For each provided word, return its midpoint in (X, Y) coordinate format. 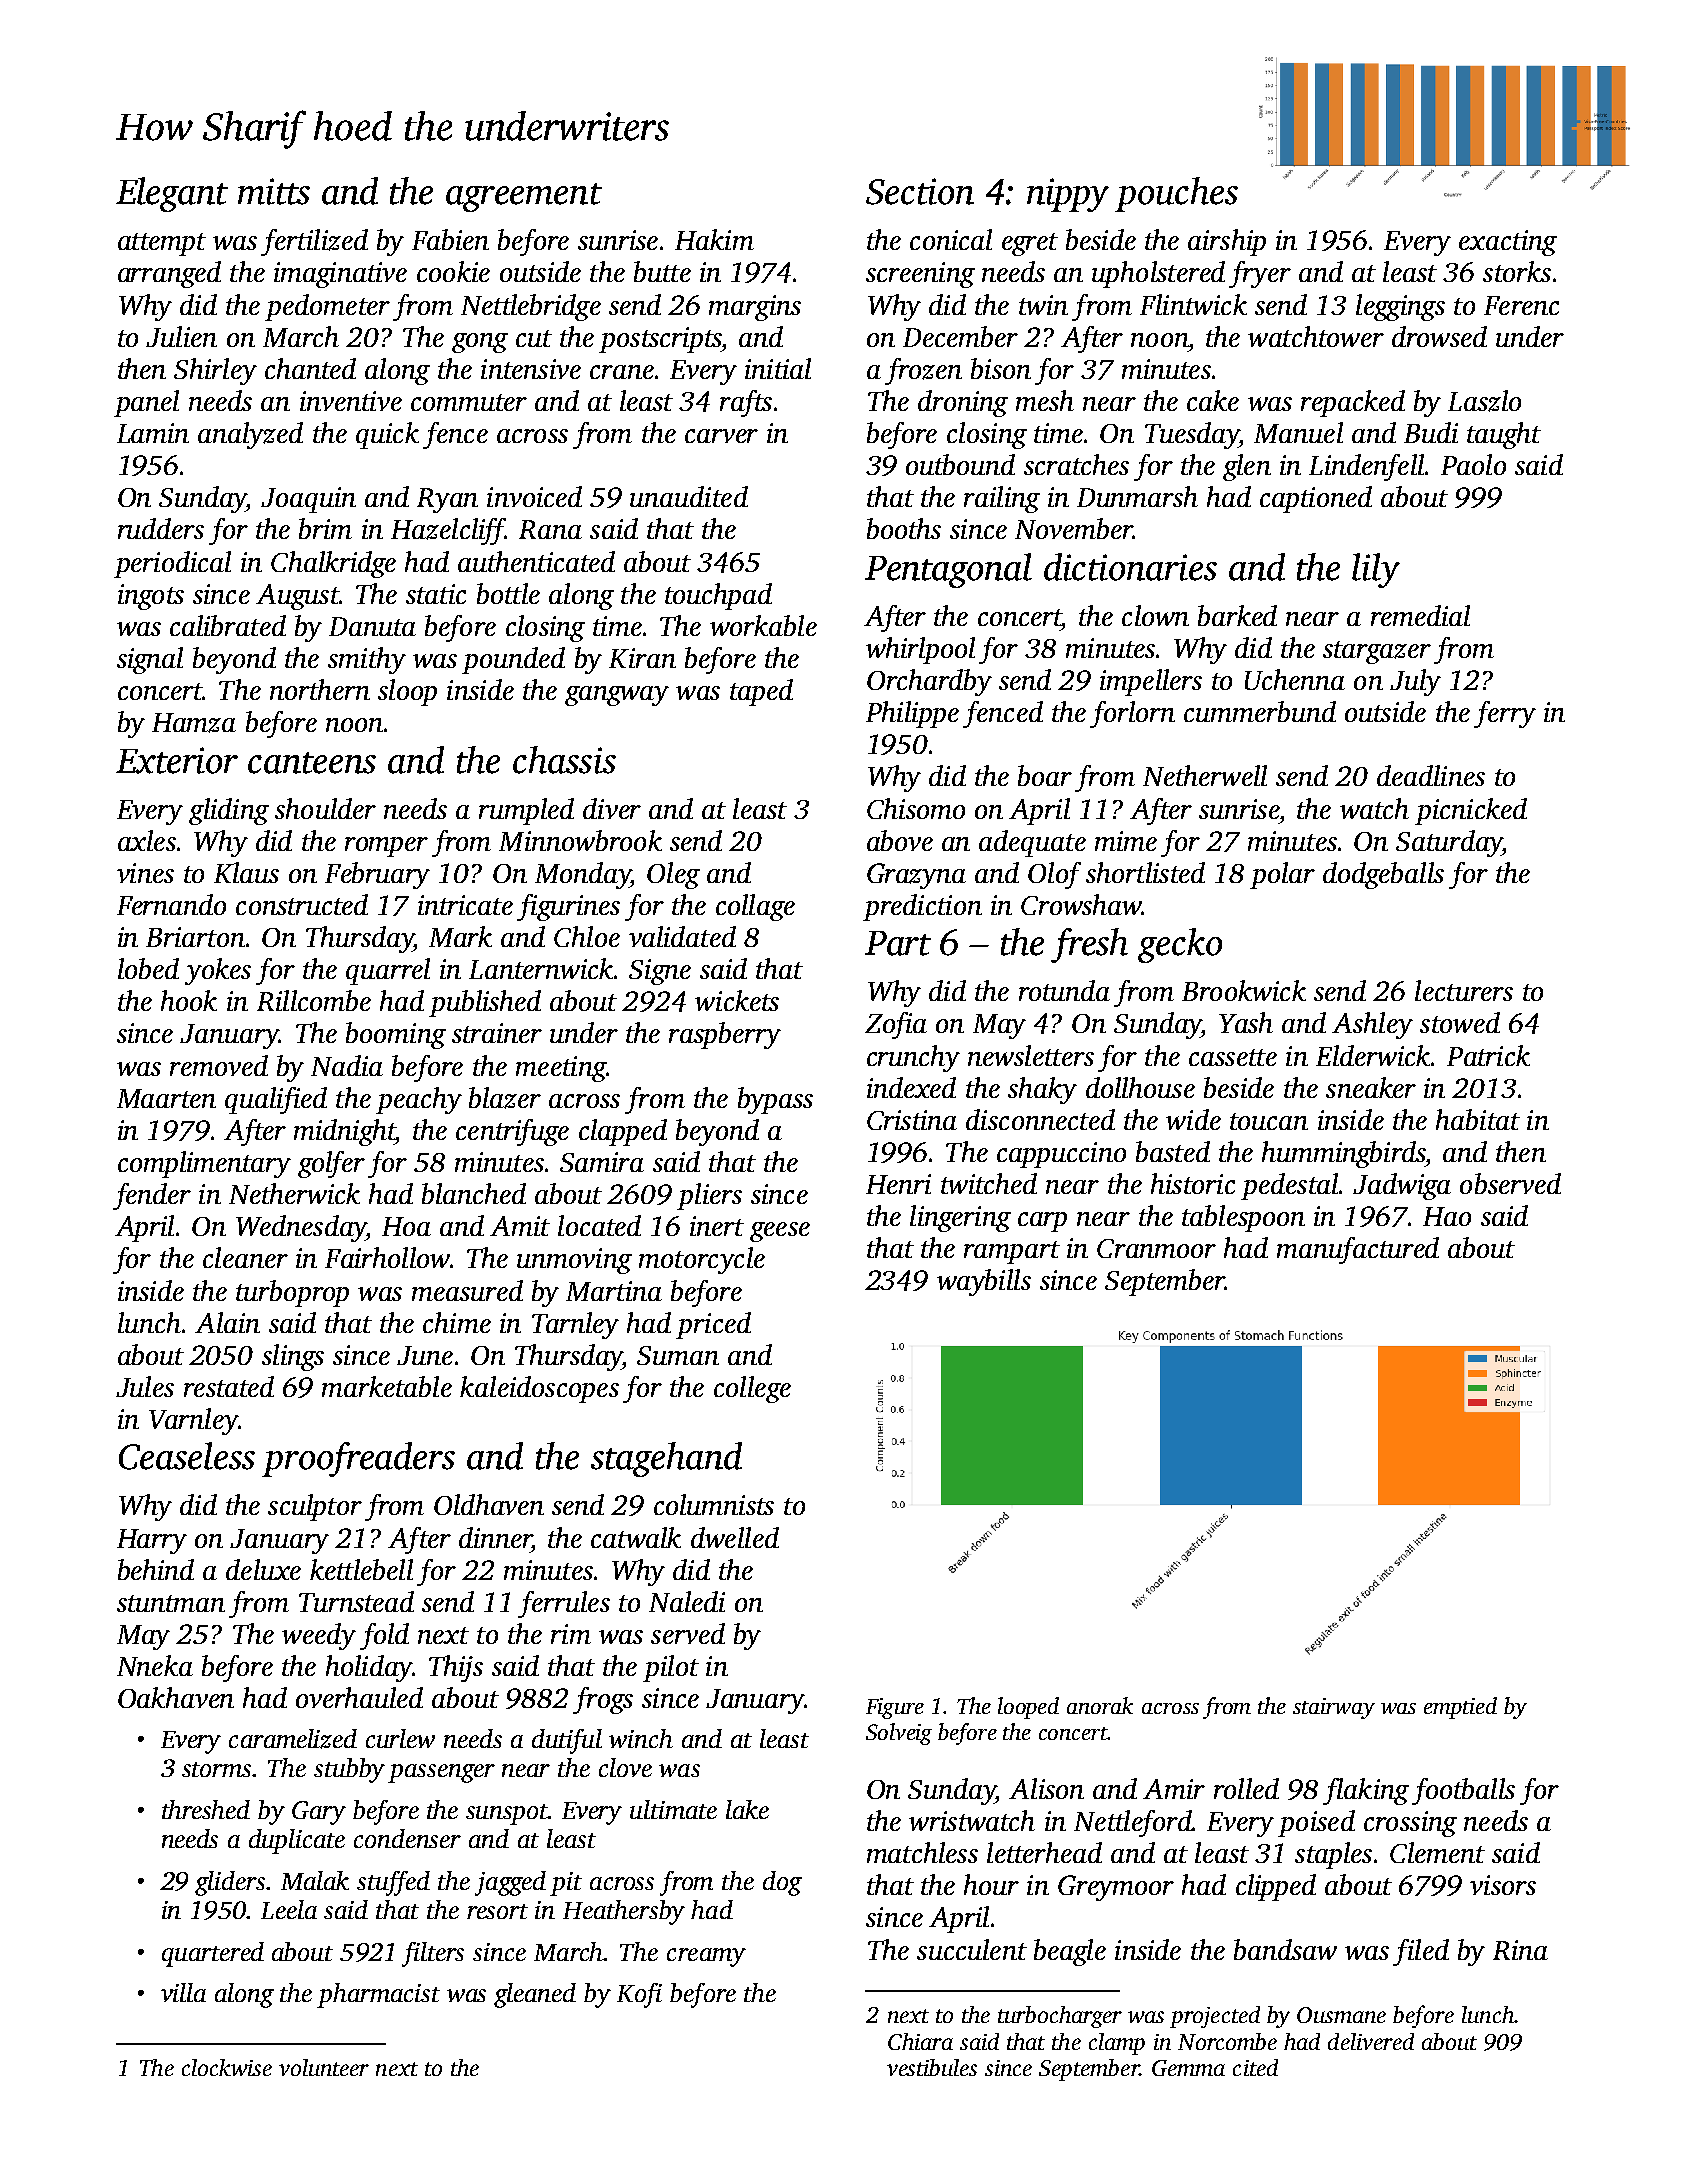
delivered (1371, 2041)
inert (717, 1226)
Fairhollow (387, 1257)
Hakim (714, 239)
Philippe (912, 714)
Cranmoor (1156, 1248)
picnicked (1471, 811)
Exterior (177, 760)
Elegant (172, 194)
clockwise (227, 2067)
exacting (1508, 243)
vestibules (932, 2067)
